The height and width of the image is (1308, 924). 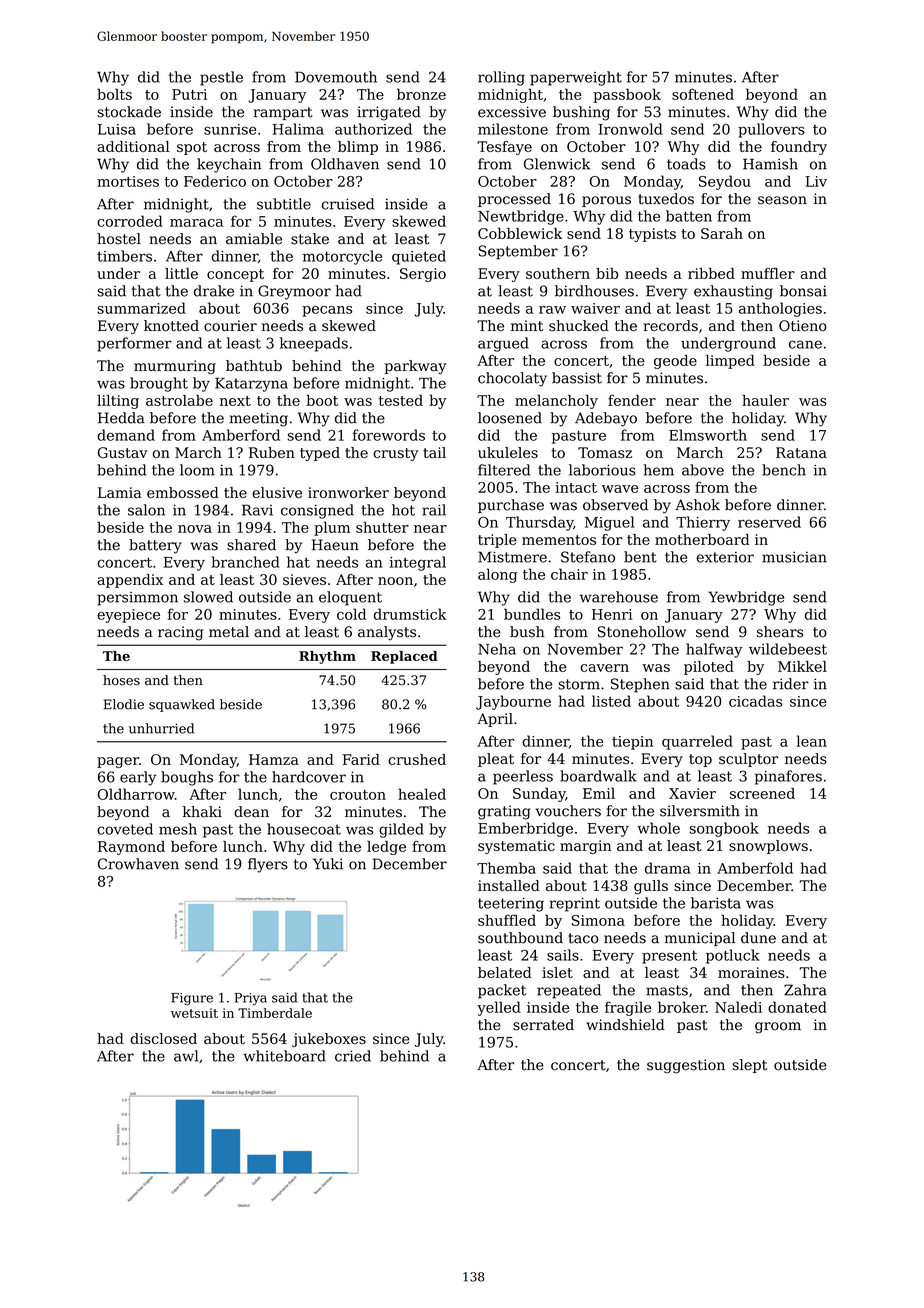 I want to click on elusive, so click(x=277, y=492).
